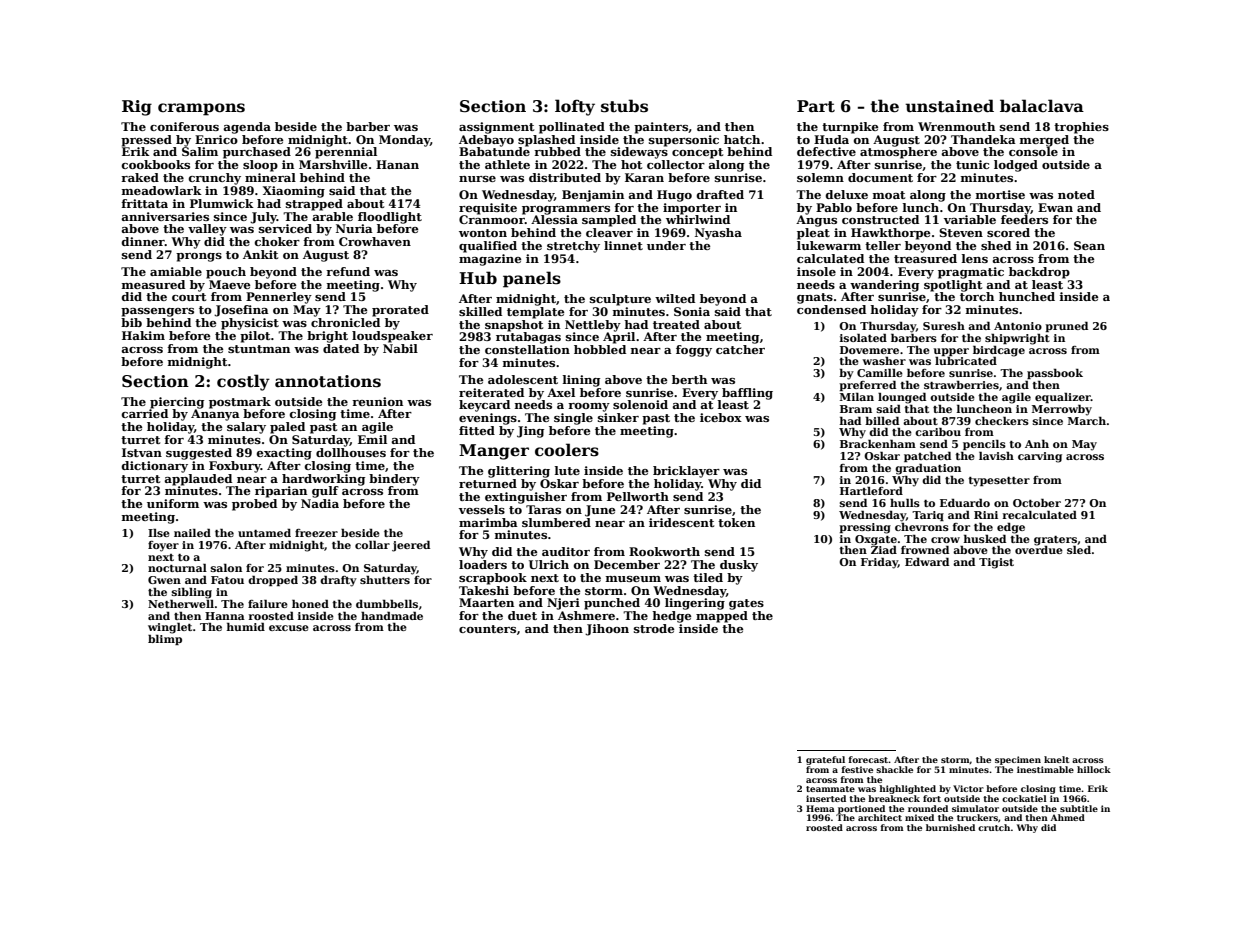  Describe the element at coordinates (281, 492) in the screenshot. I see `riparian` at that location.
